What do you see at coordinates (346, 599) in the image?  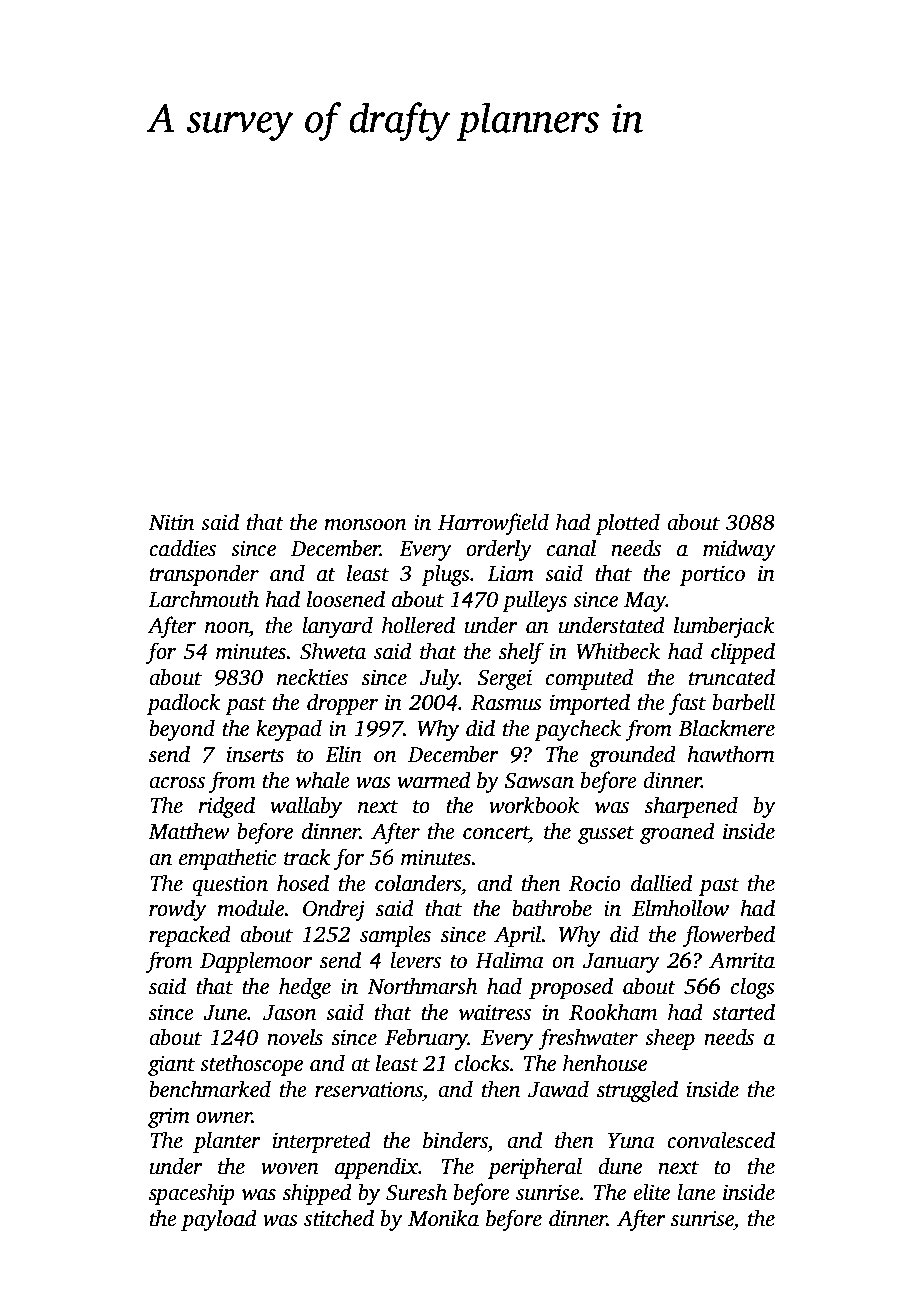 I see `loosened` at bounding box center [346, 599].
